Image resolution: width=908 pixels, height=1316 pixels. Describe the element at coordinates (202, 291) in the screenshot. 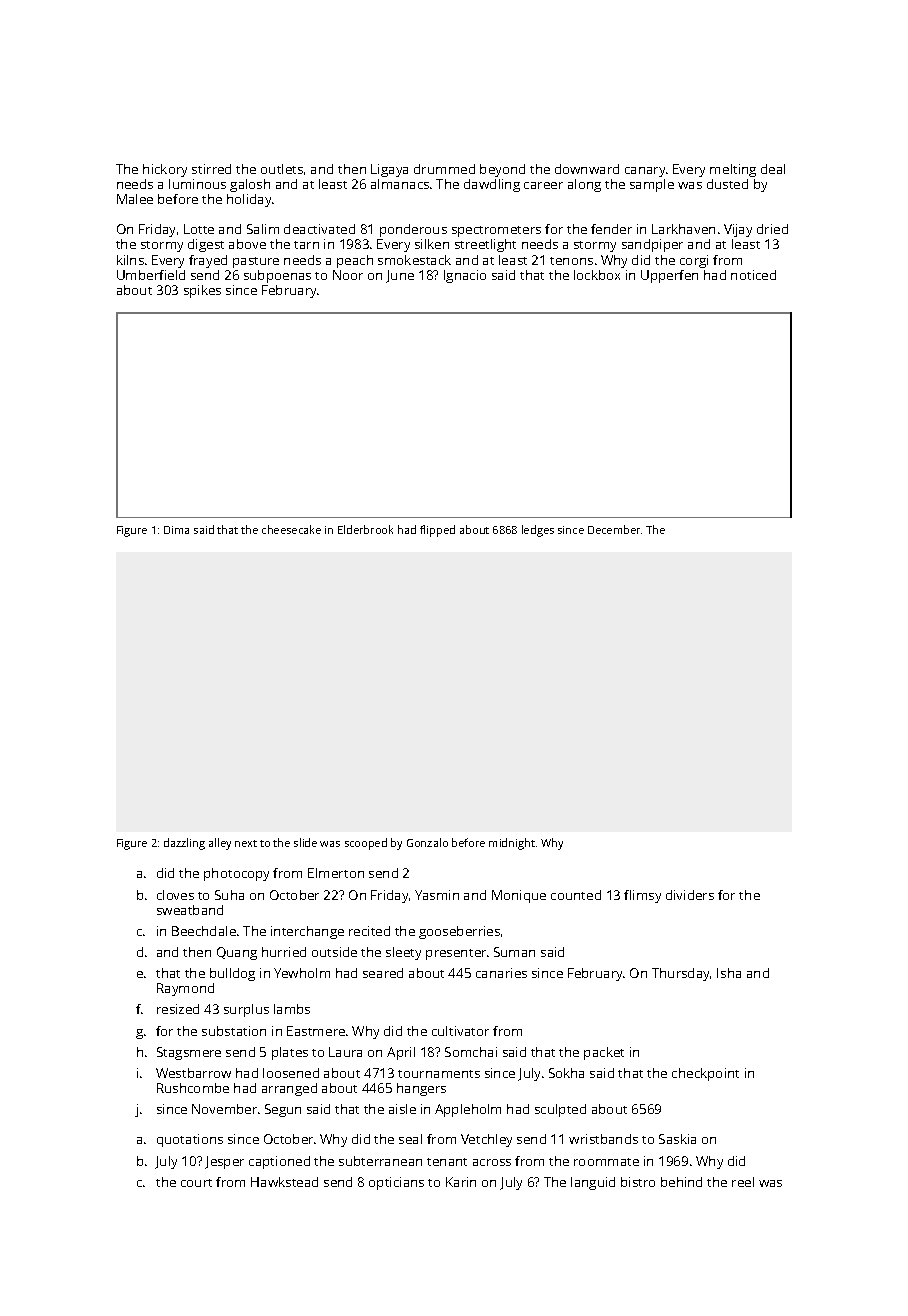

I see `spikes` at that location.
